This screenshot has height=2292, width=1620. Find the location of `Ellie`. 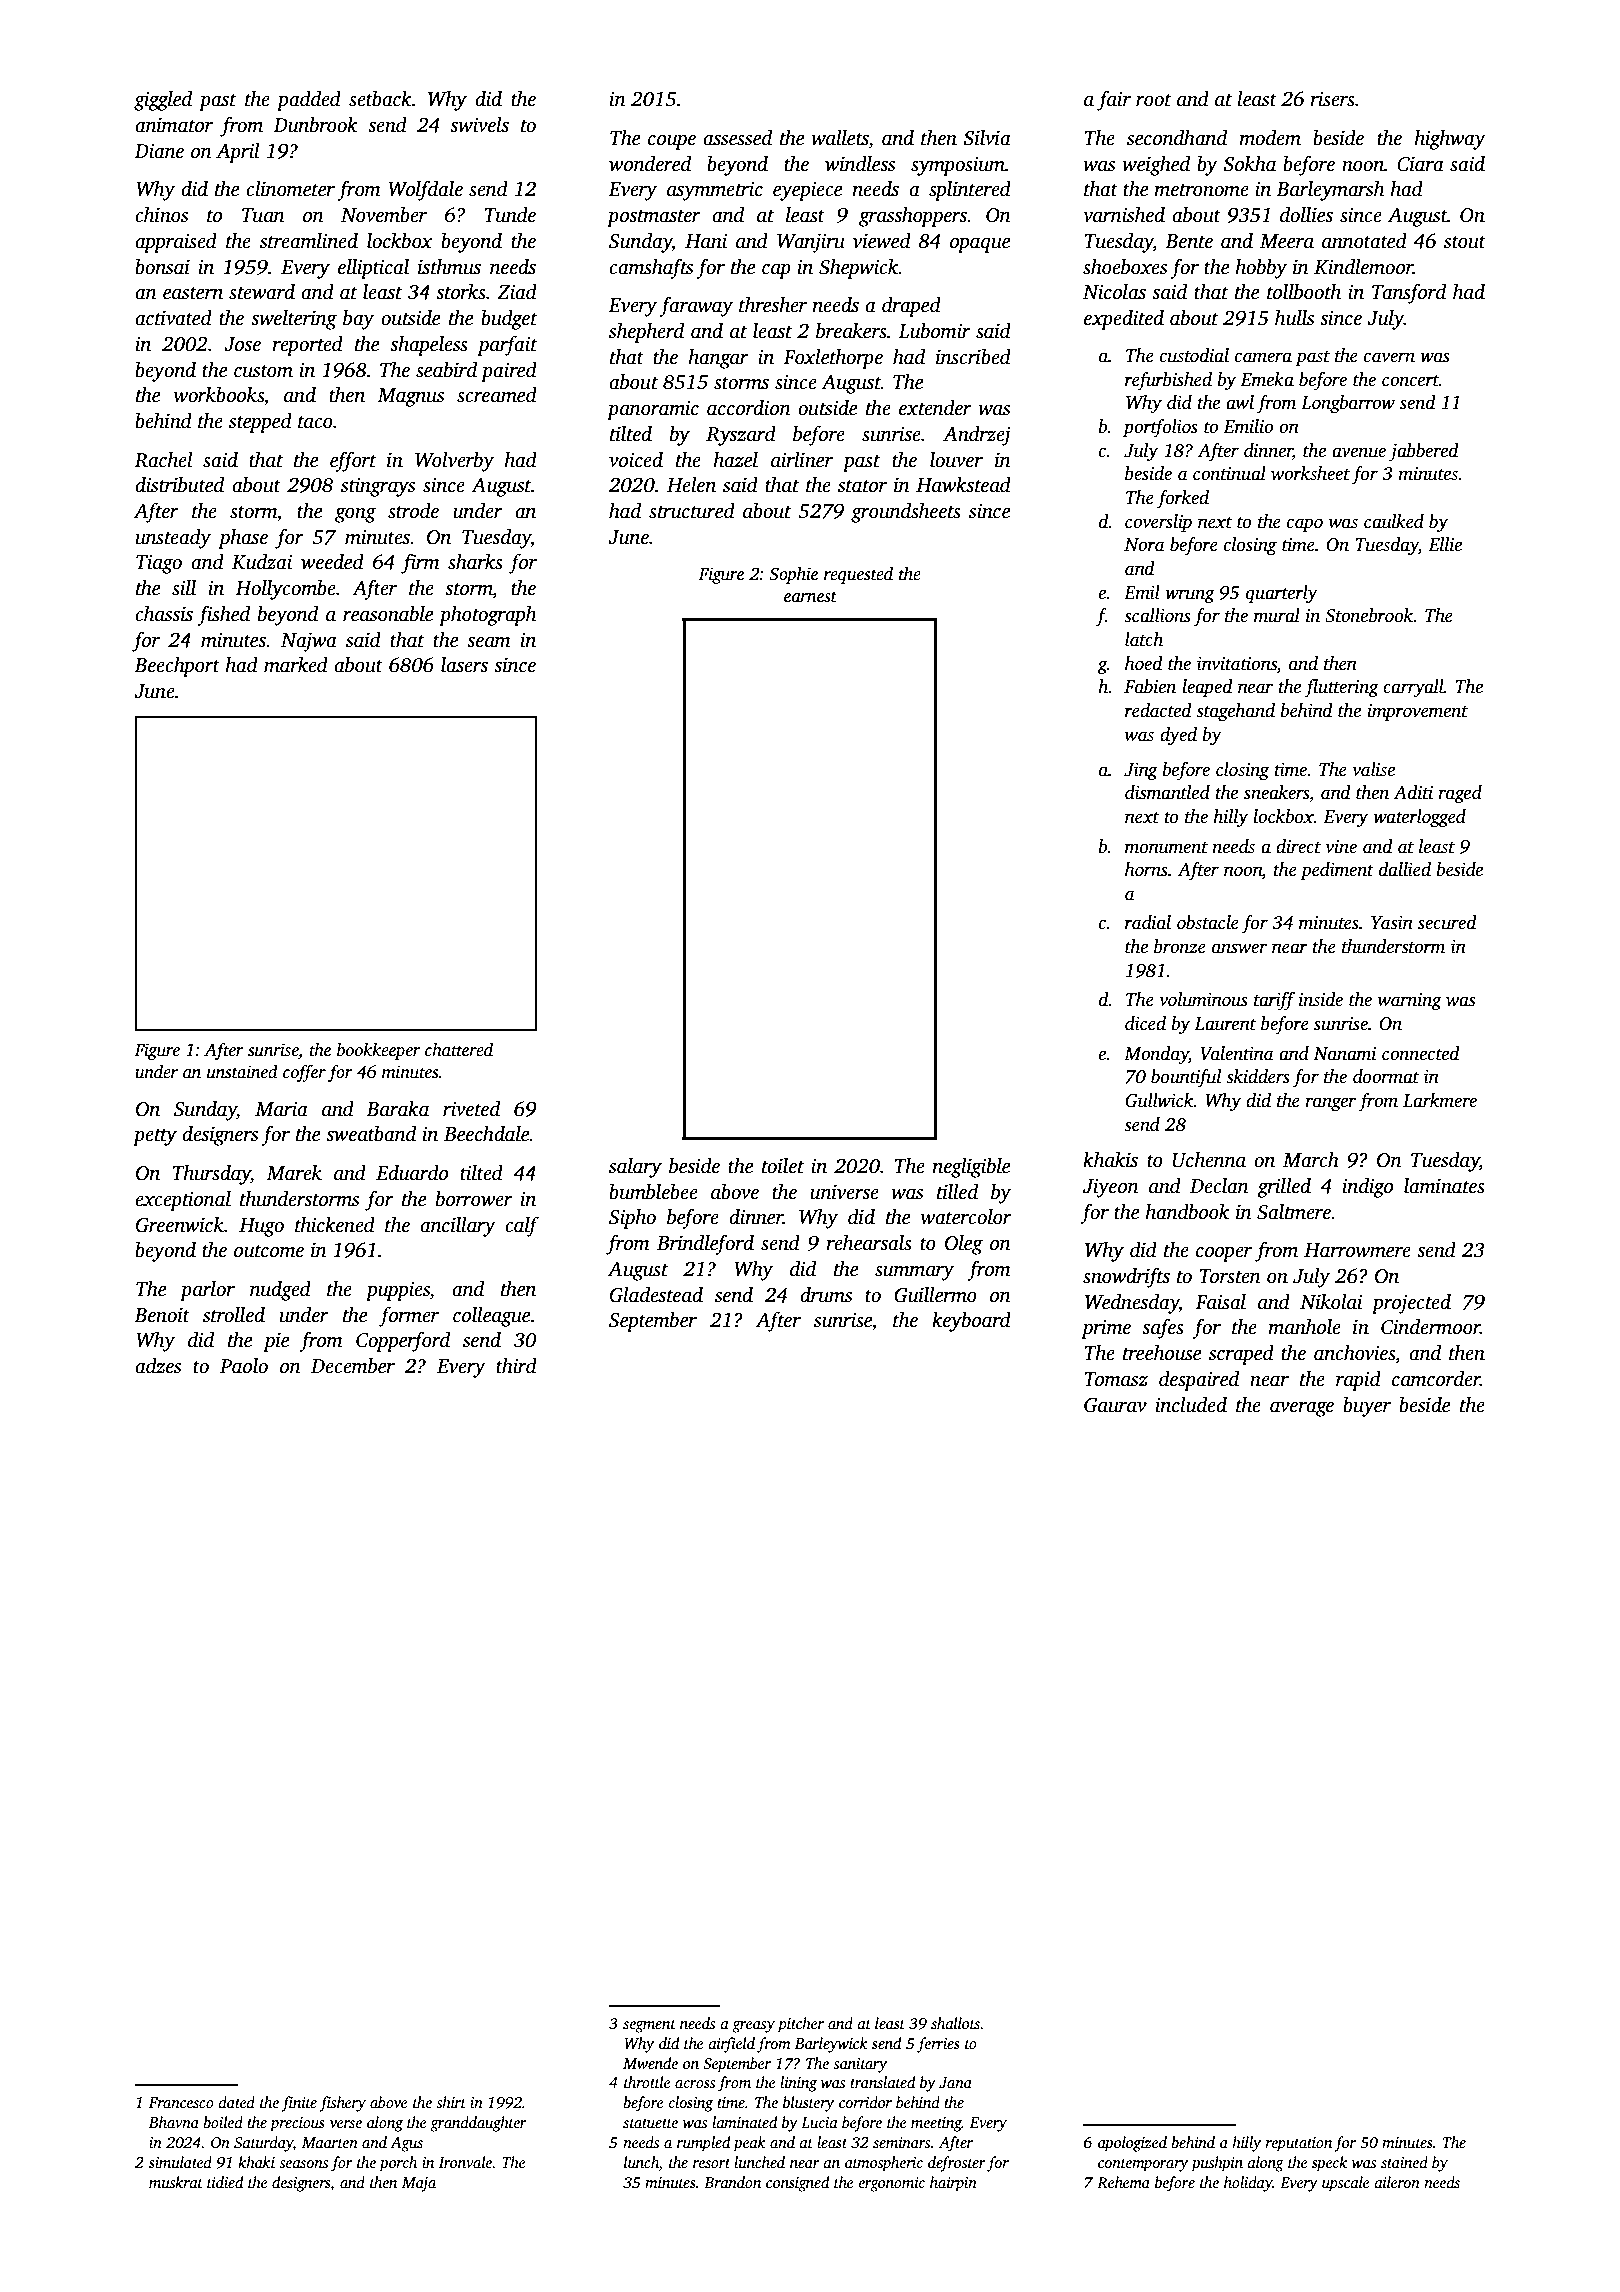

Ellie is located at coordinates (1445, 544).
